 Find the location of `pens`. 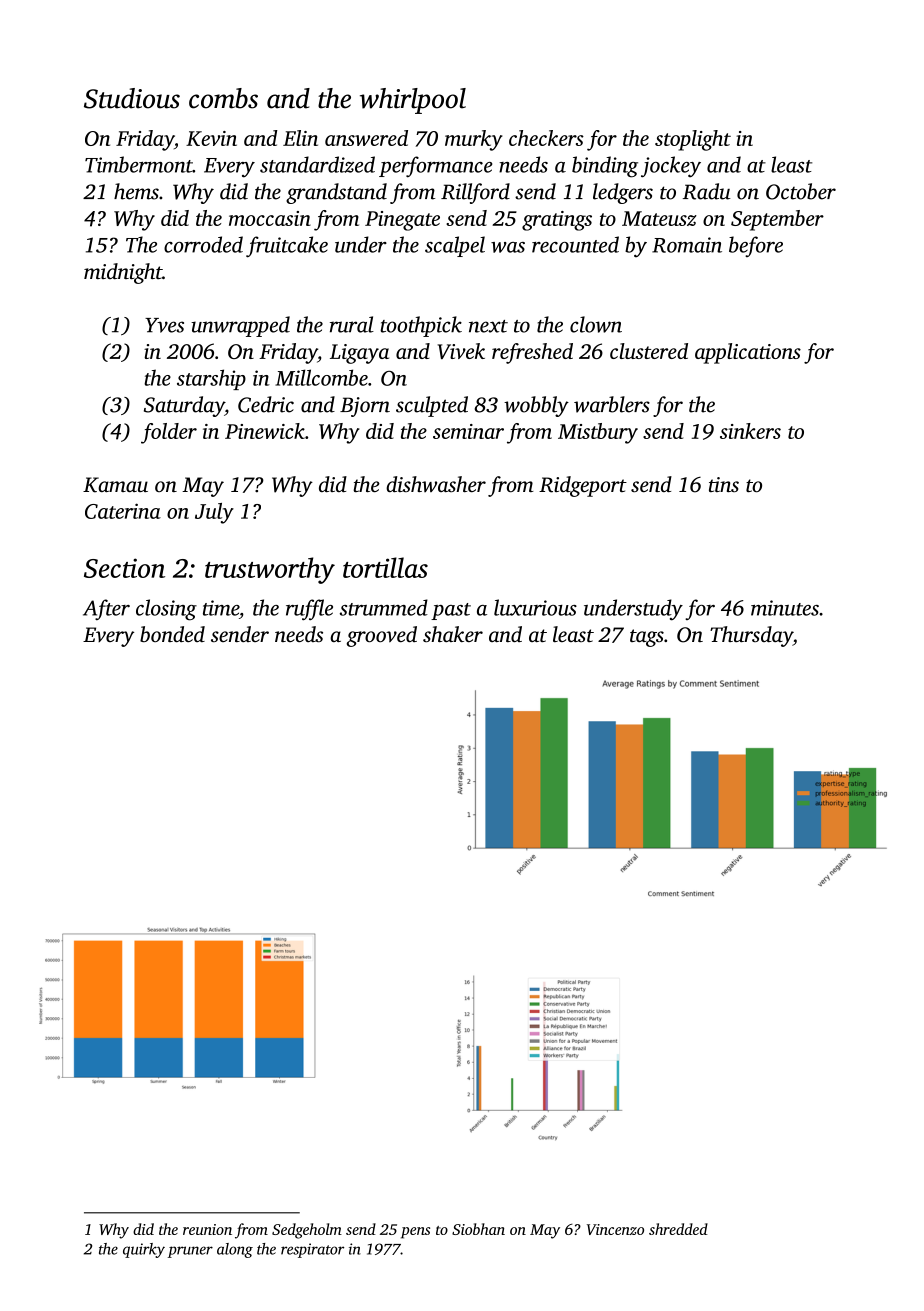

pens is located at coordinates (415, 1233).
